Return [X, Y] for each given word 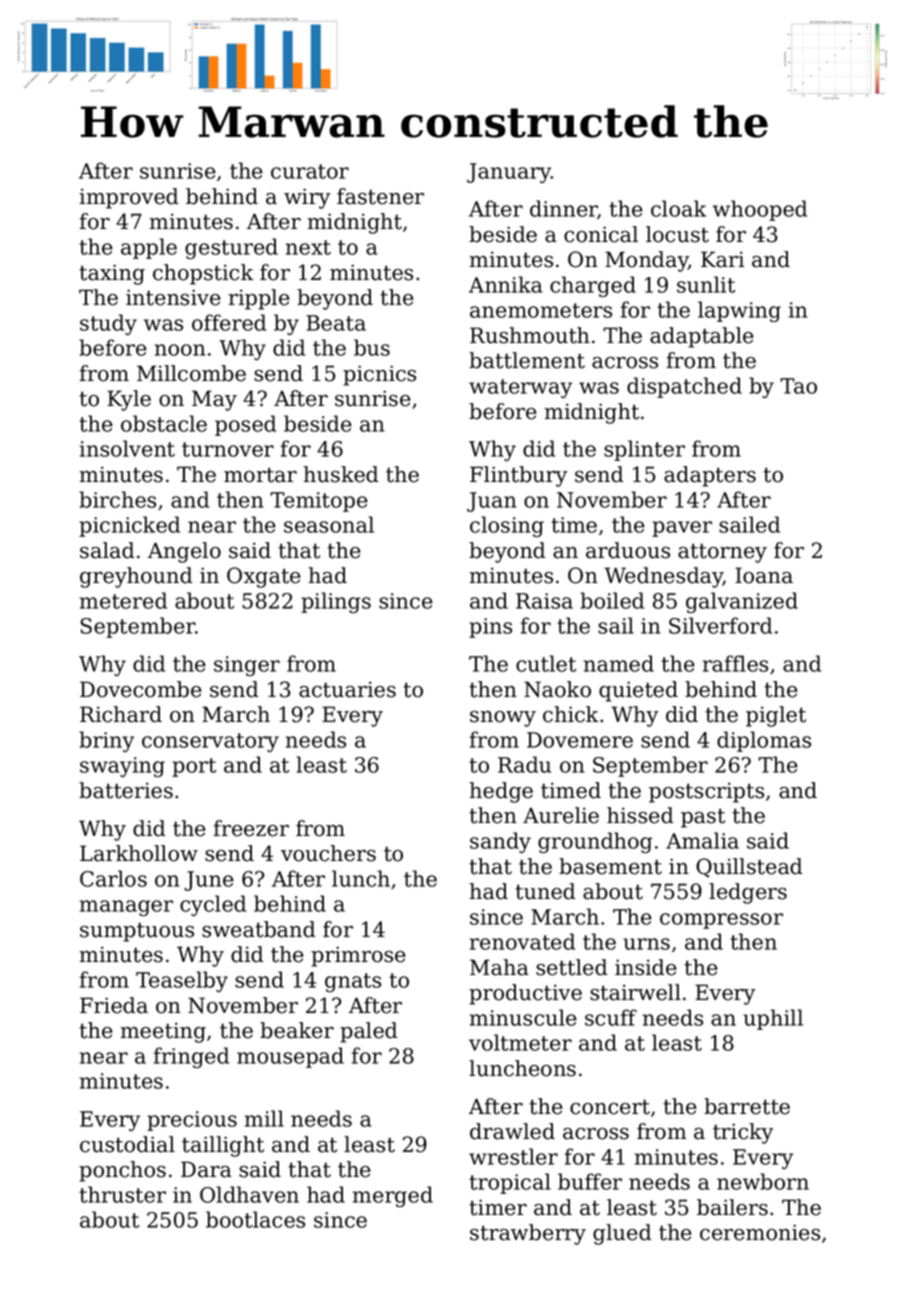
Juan [491, 502]
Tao [798, 386]
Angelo [184, 552]
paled [369, 1032]
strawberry [528, 1234]
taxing [112, 274]
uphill [773, 1019]
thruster [122, 1194]
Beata [336, 323]
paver [682, 529]
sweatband [259, 929]
